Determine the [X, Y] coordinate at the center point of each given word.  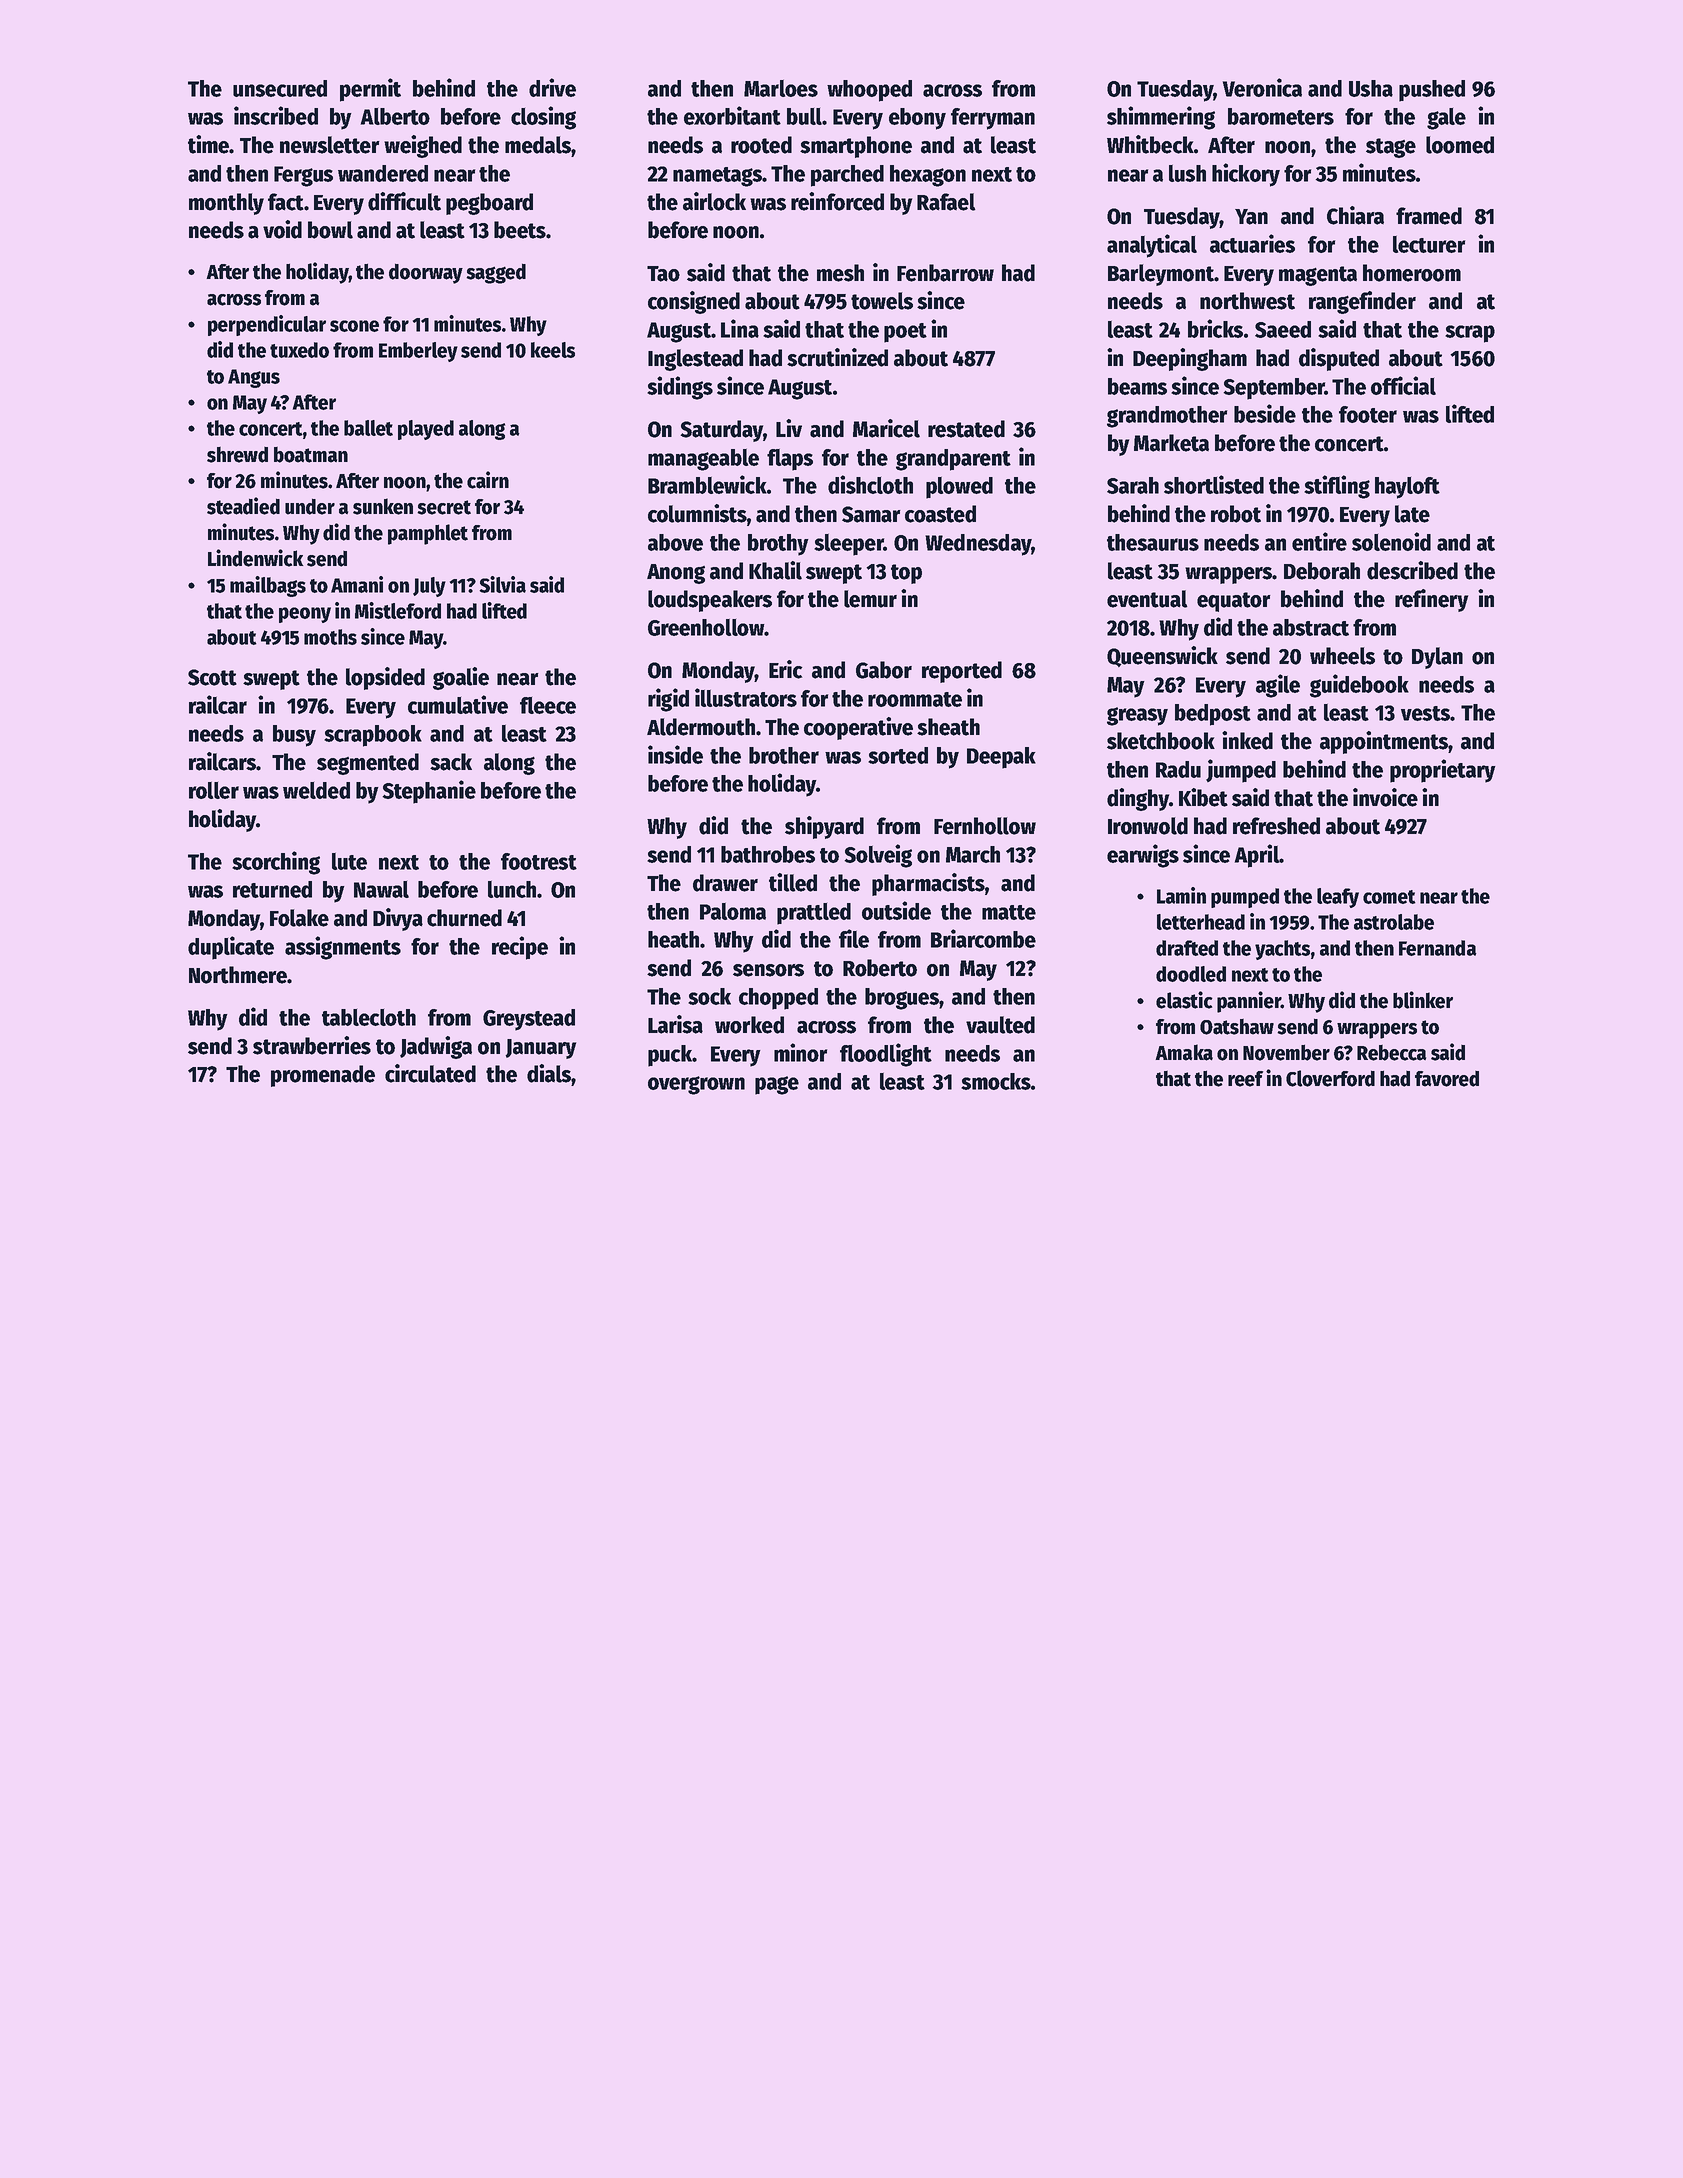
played [426, 430]
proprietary [1443, 771]
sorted [898, 755]
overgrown [696, 1085]
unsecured [280, 88]
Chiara [1355, 215]
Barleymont [1161, 275]
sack [451, 762]
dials [549, 1073]
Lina [740, 328]
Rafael [946, 202]
